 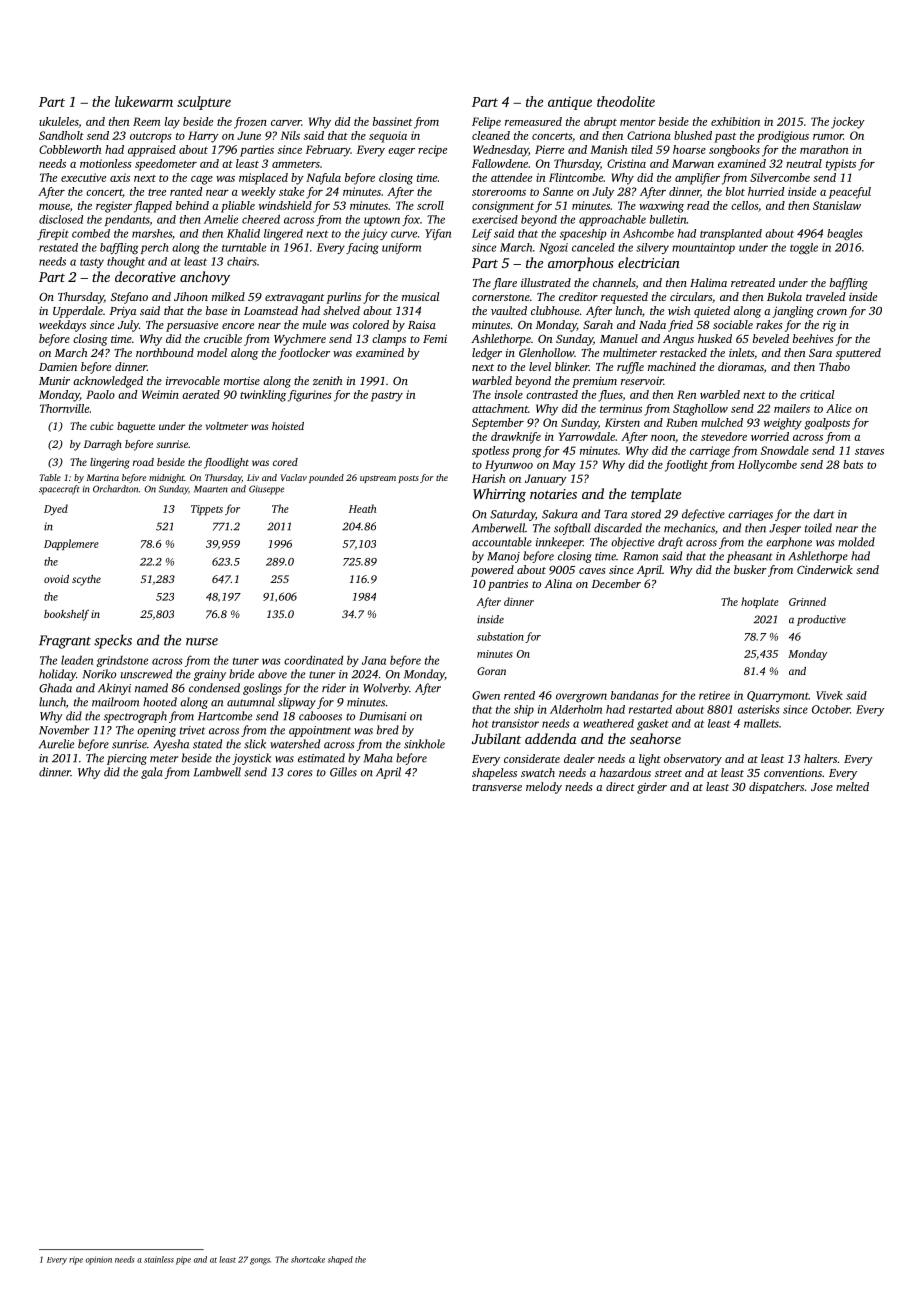 What do you see at coordinates (735, 121) in the image?
I see `exhibition` at bounding box center [735, 121].
